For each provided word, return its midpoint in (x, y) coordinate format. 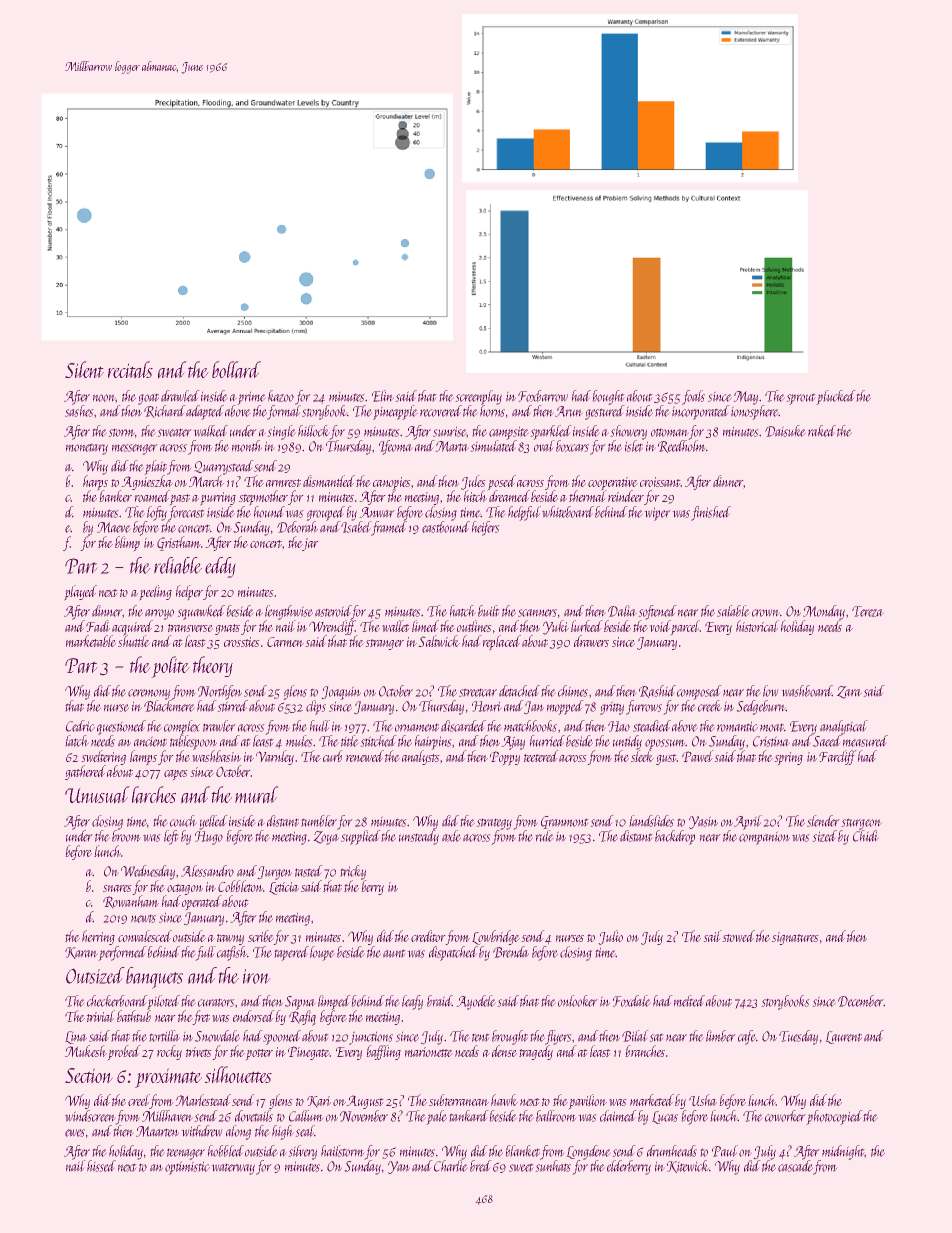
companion (764, 838)
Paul (725, 1151)
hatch (462, 611)
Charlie (450, 1166)
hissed (101, 1166)
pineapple (395, 412)
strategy (494, 824)
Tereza (867, 611)
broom (126, 836)
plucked (836, 397)
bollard (236, 369)
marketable (91, 641)
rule (544, 836)
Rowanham (131, 901)
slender (823, 821)
